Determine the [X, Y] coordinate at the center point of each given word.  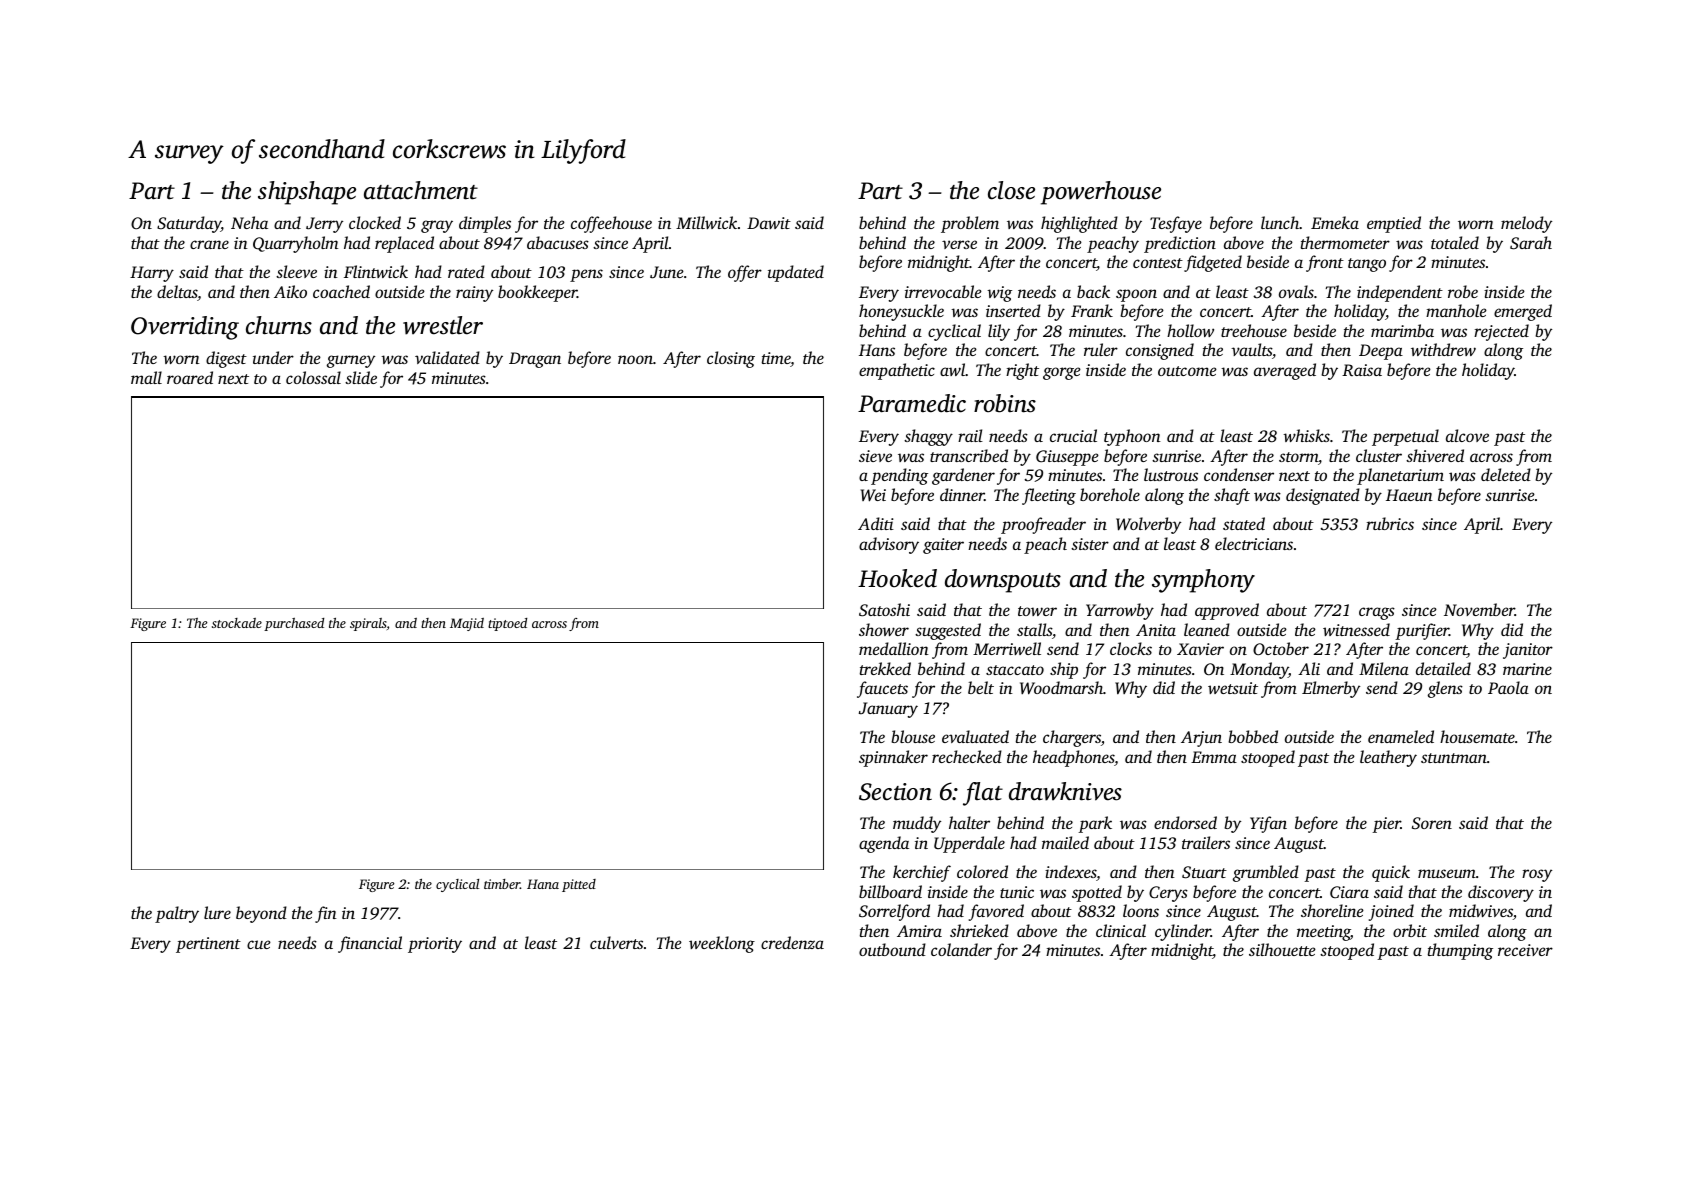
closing [731, 359]
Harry [152, 274]
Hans [877, 350]
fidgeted [1213, 263]
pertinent [208, 945]
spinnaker [893, 758]
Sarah [1531, 243]
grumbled [1266, 873]
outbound [892, 949]
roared [190, 377]
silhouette [1282, 949]
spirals [368, 624]
